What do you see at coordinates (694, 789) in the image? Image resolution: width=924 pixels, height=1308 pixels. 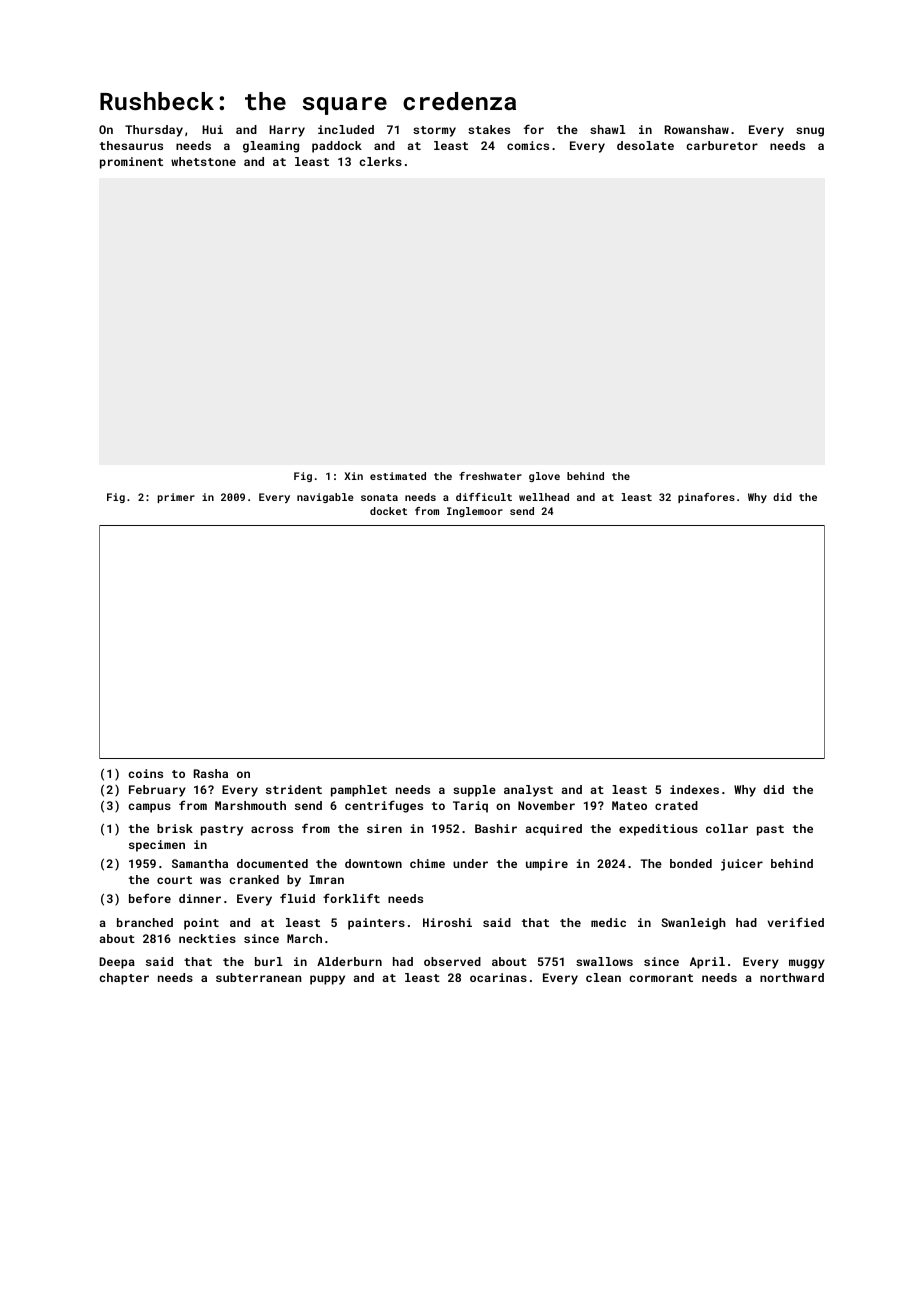 I see `indexes` at bounding box center [694, 789].
